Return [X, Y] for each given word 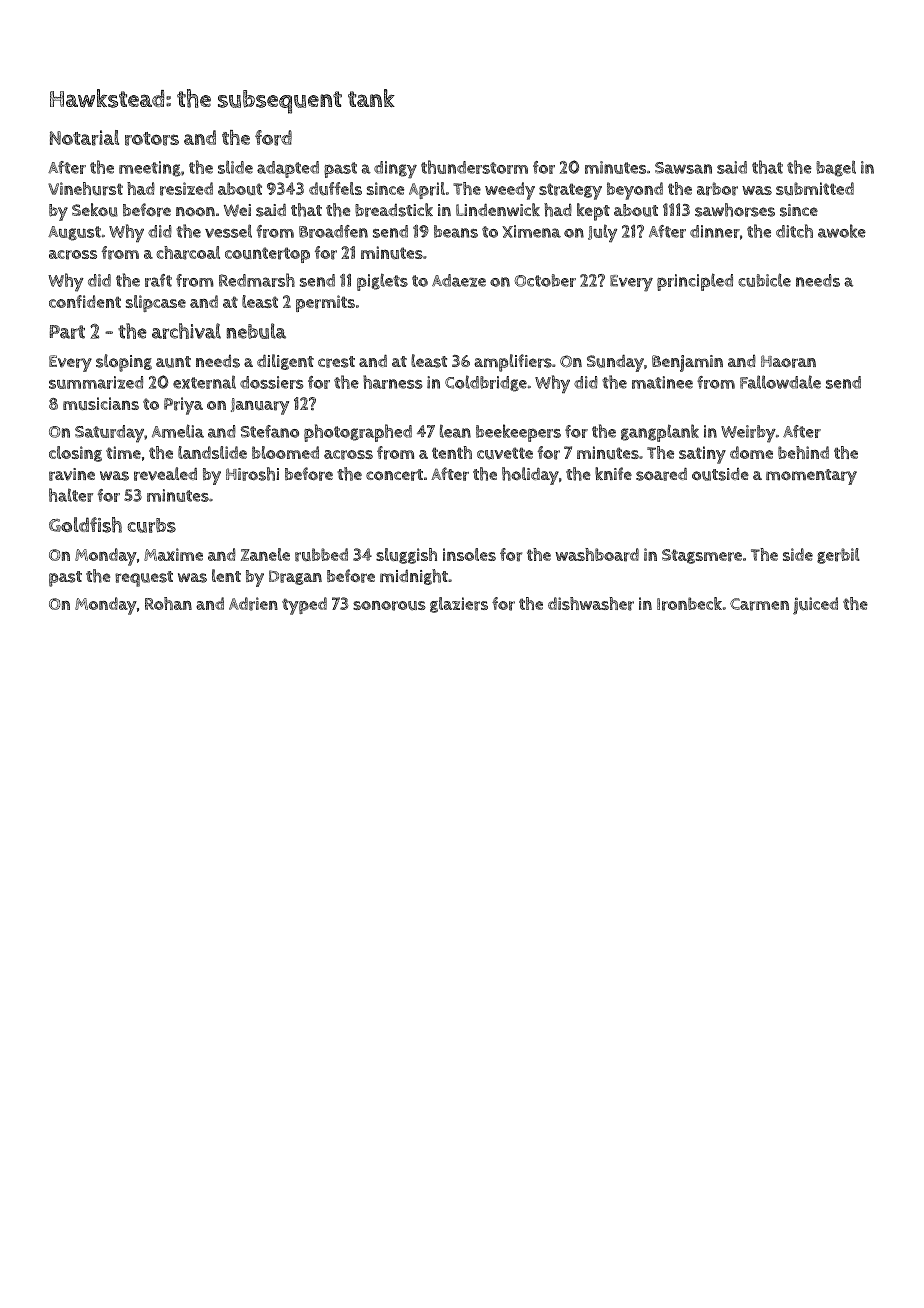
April [427, 190]
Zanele [265, 554]
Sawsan [683, 168]
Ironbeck [689, 604]
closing [75, 454]
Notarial [84, 138]
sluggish [406, 556]
